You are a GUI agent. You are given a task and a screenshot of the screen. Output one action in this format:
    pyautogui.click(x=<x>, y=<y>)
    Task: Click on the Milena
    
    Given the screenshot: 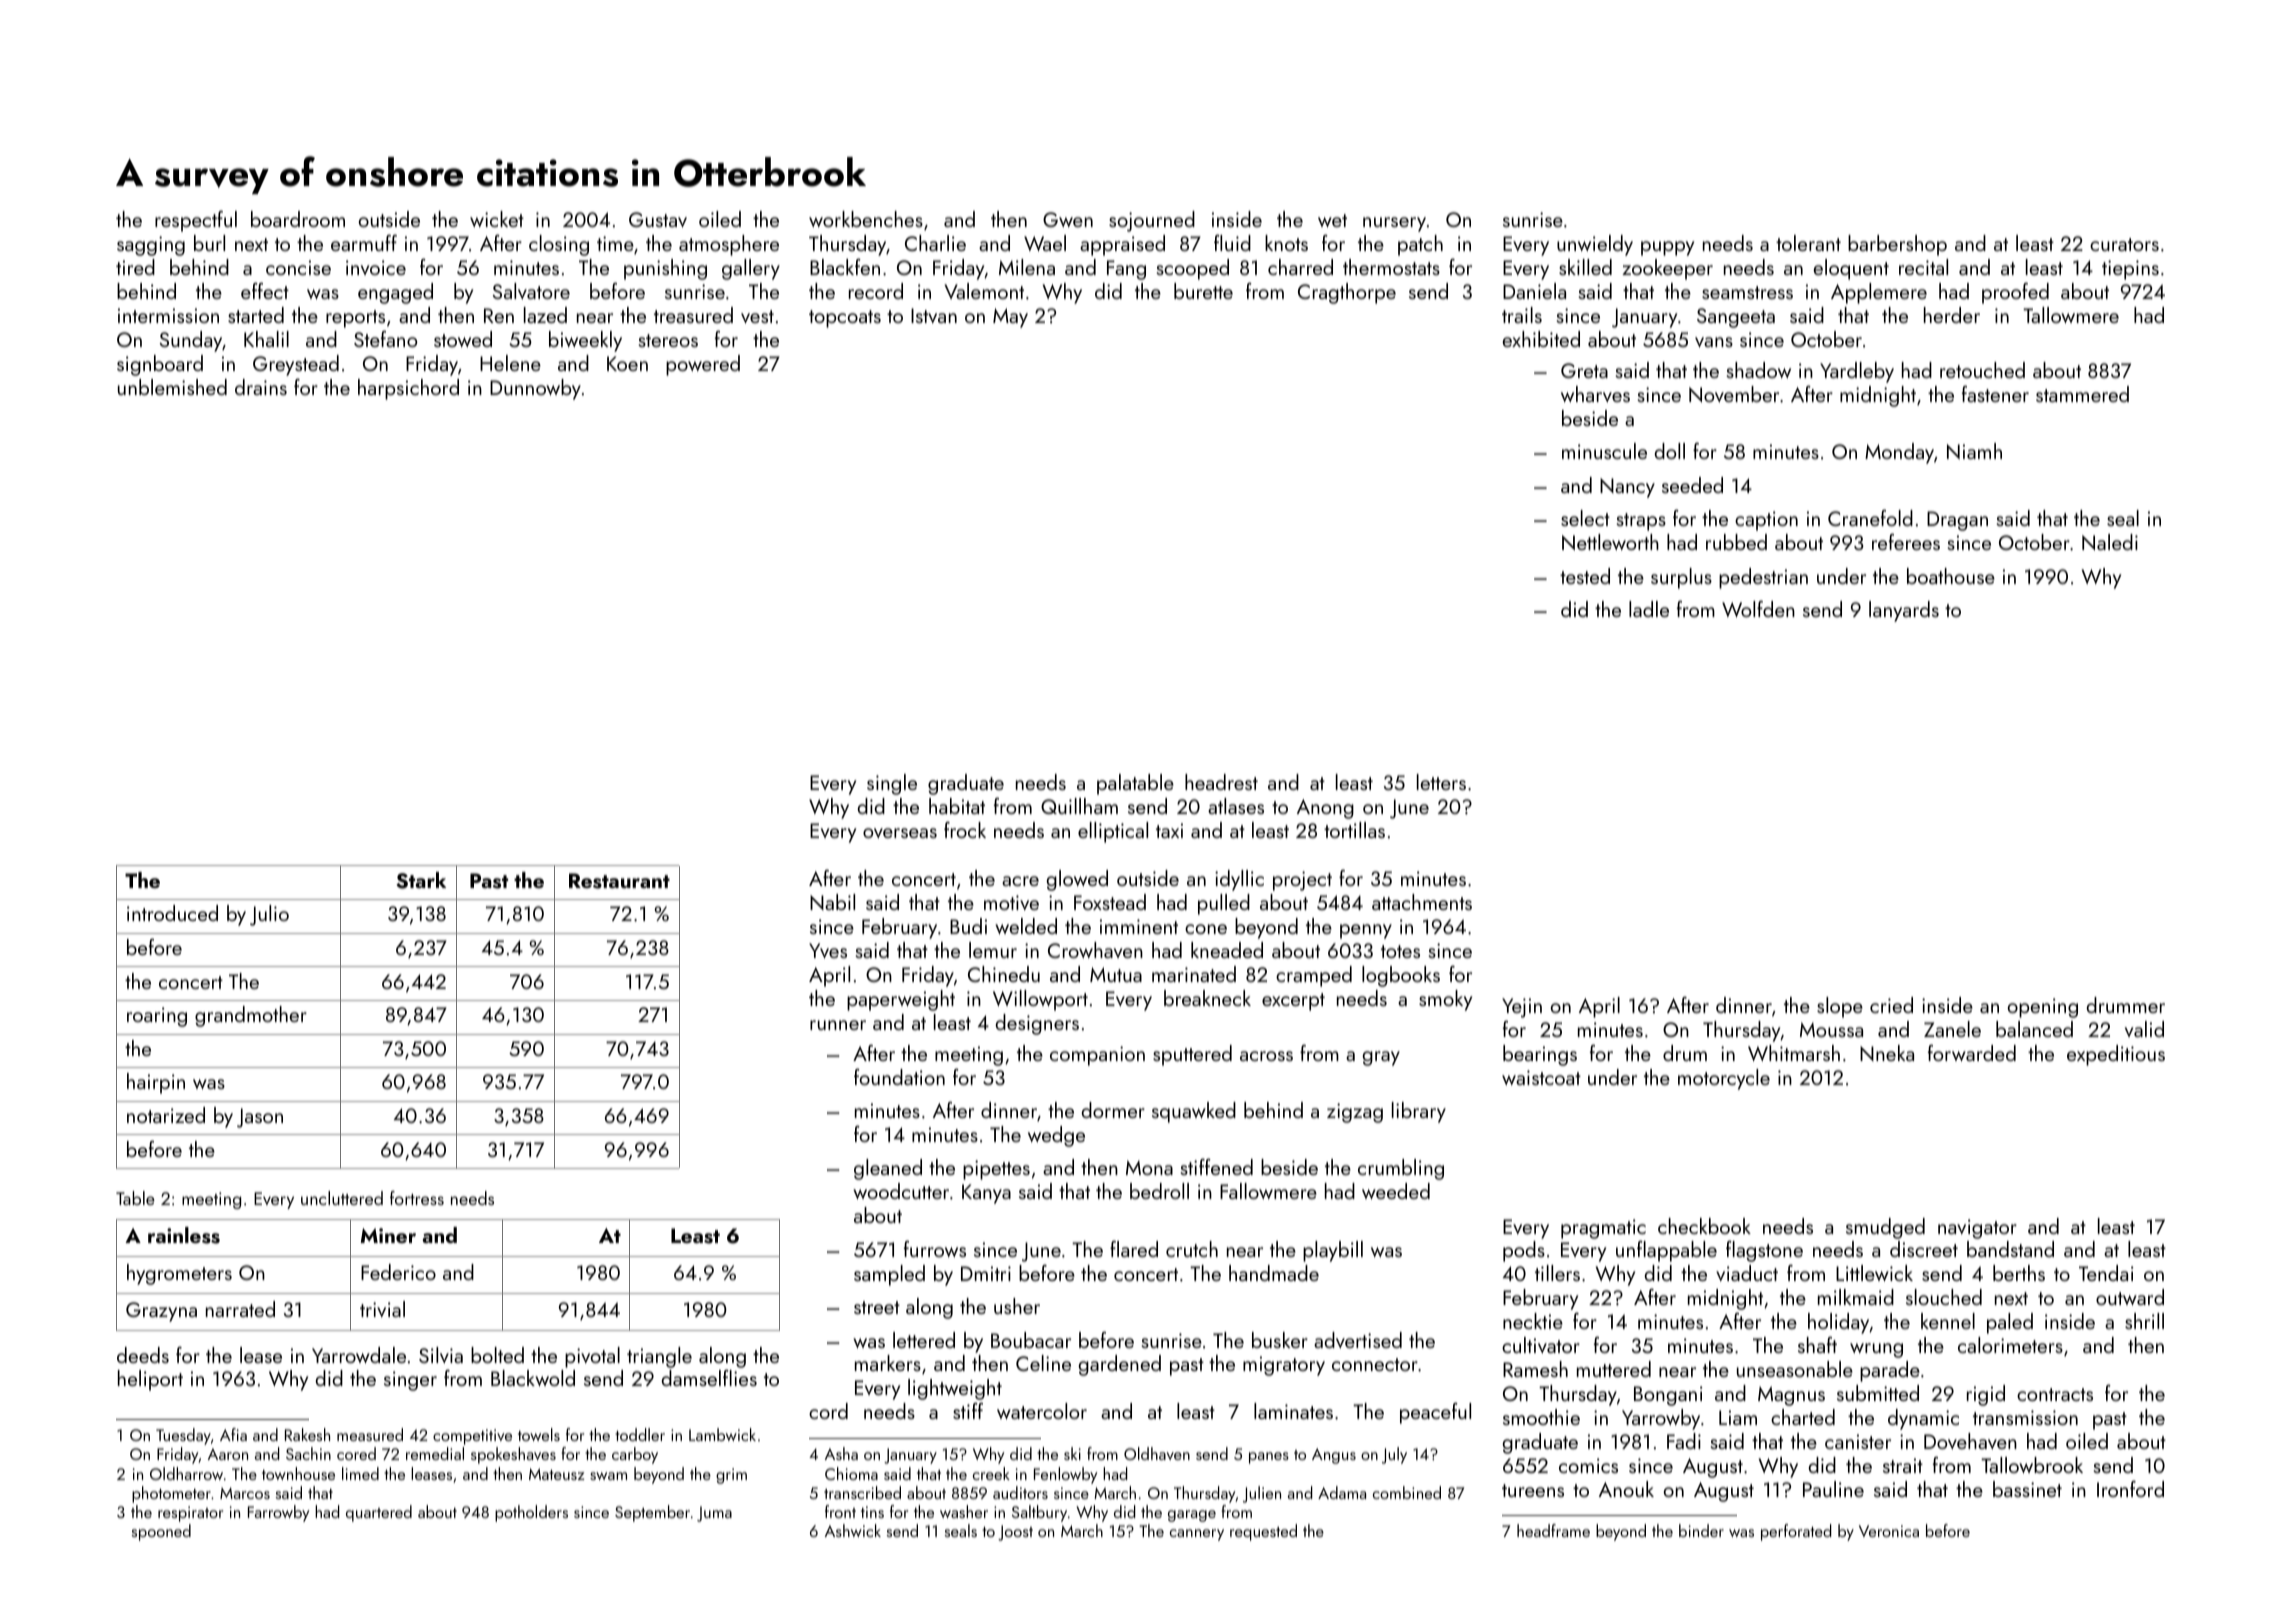 What is the action you would take?
    pyautogui.click(x=1027, y=267)
